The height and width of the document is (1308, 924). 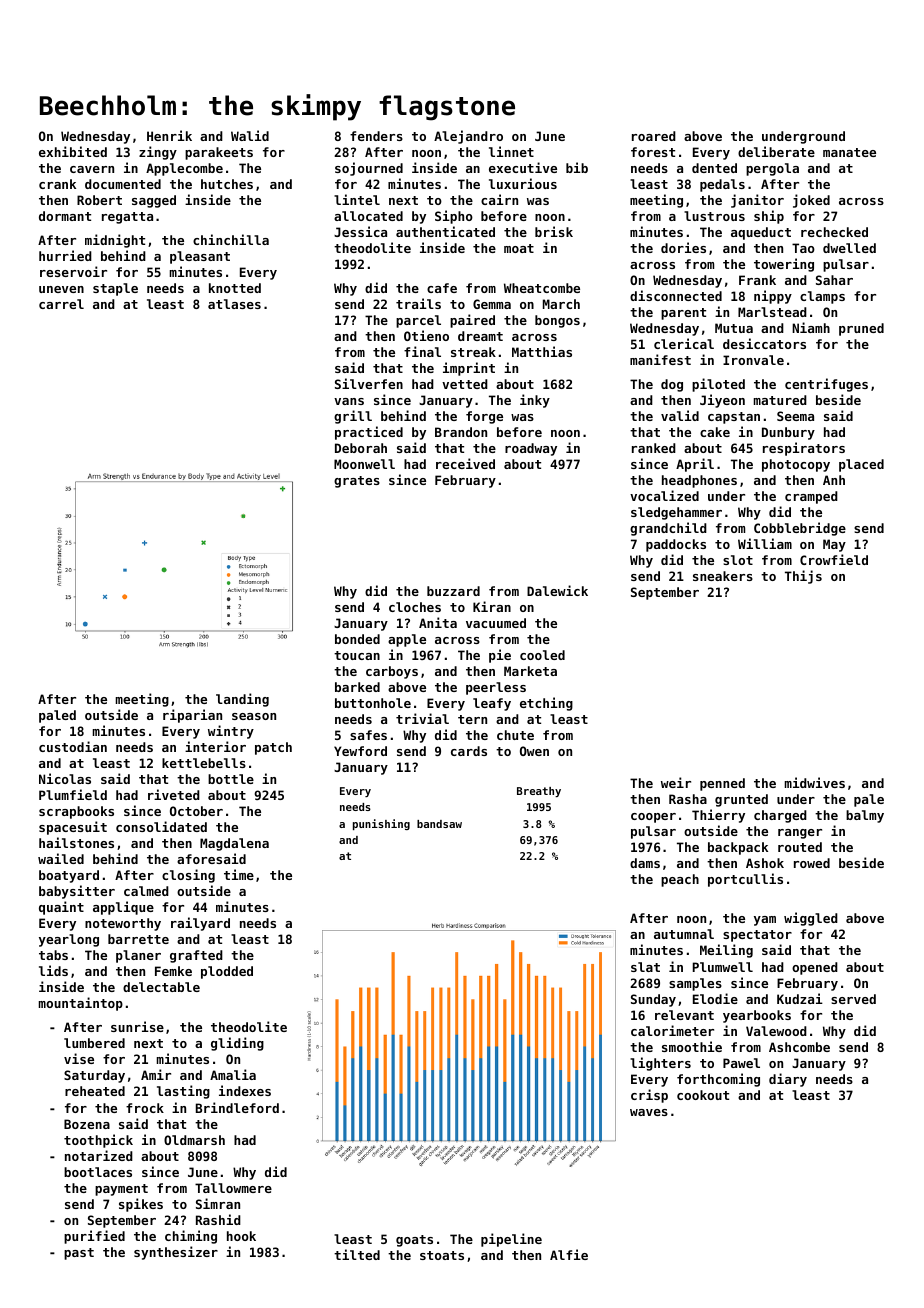 I want to click on Thierry, so click(x=718, y=816).
